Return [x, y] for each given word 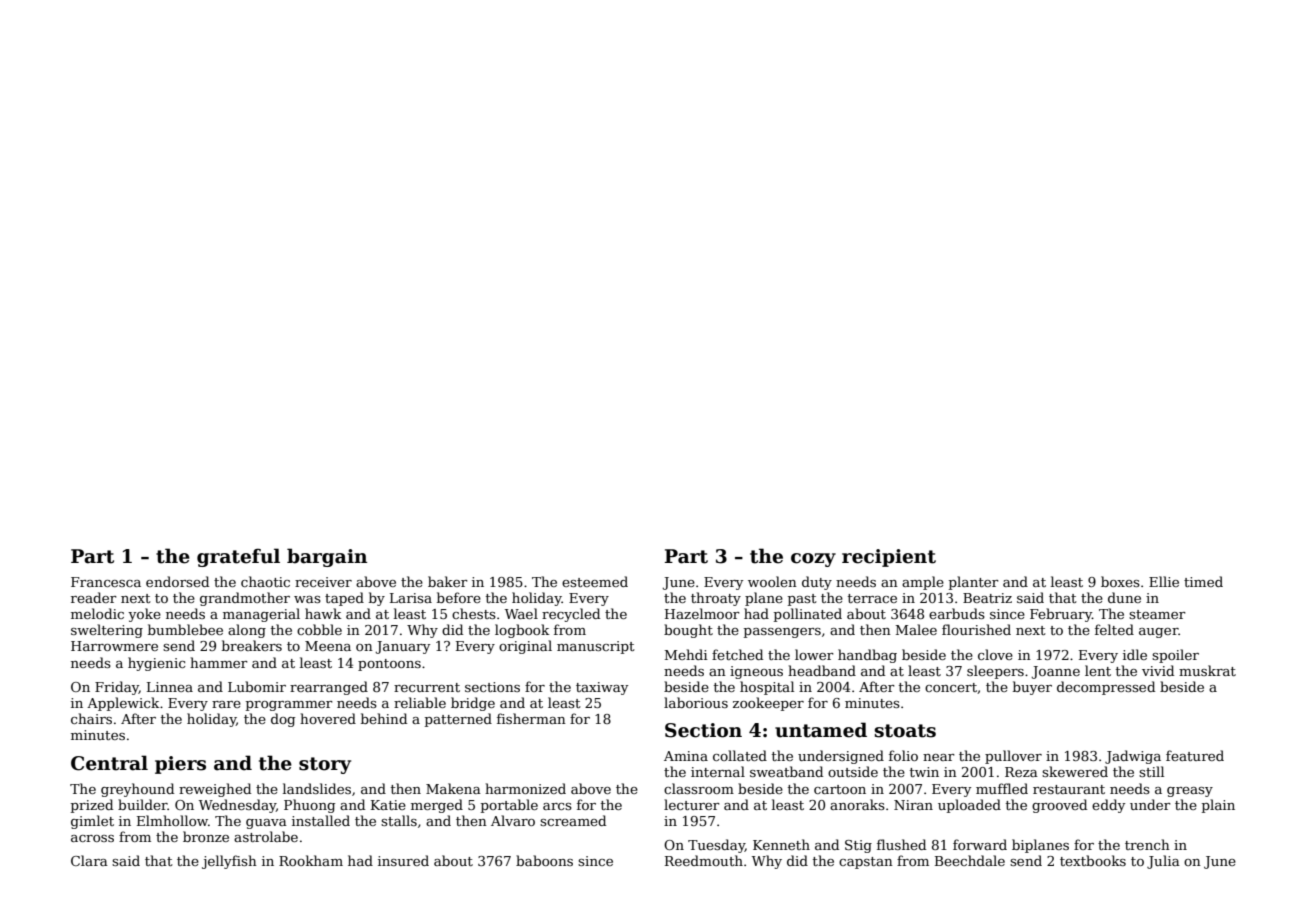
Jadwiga [1133, 757]
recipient [889, 558]
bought [688, 631]
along [247, 631]
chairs [91, 718]
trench [1147, 844]
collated [740, 755]
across [92, 838]
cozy [813, 560]
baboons [544, 860]
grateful [238, 557]
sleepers [995, 672]
